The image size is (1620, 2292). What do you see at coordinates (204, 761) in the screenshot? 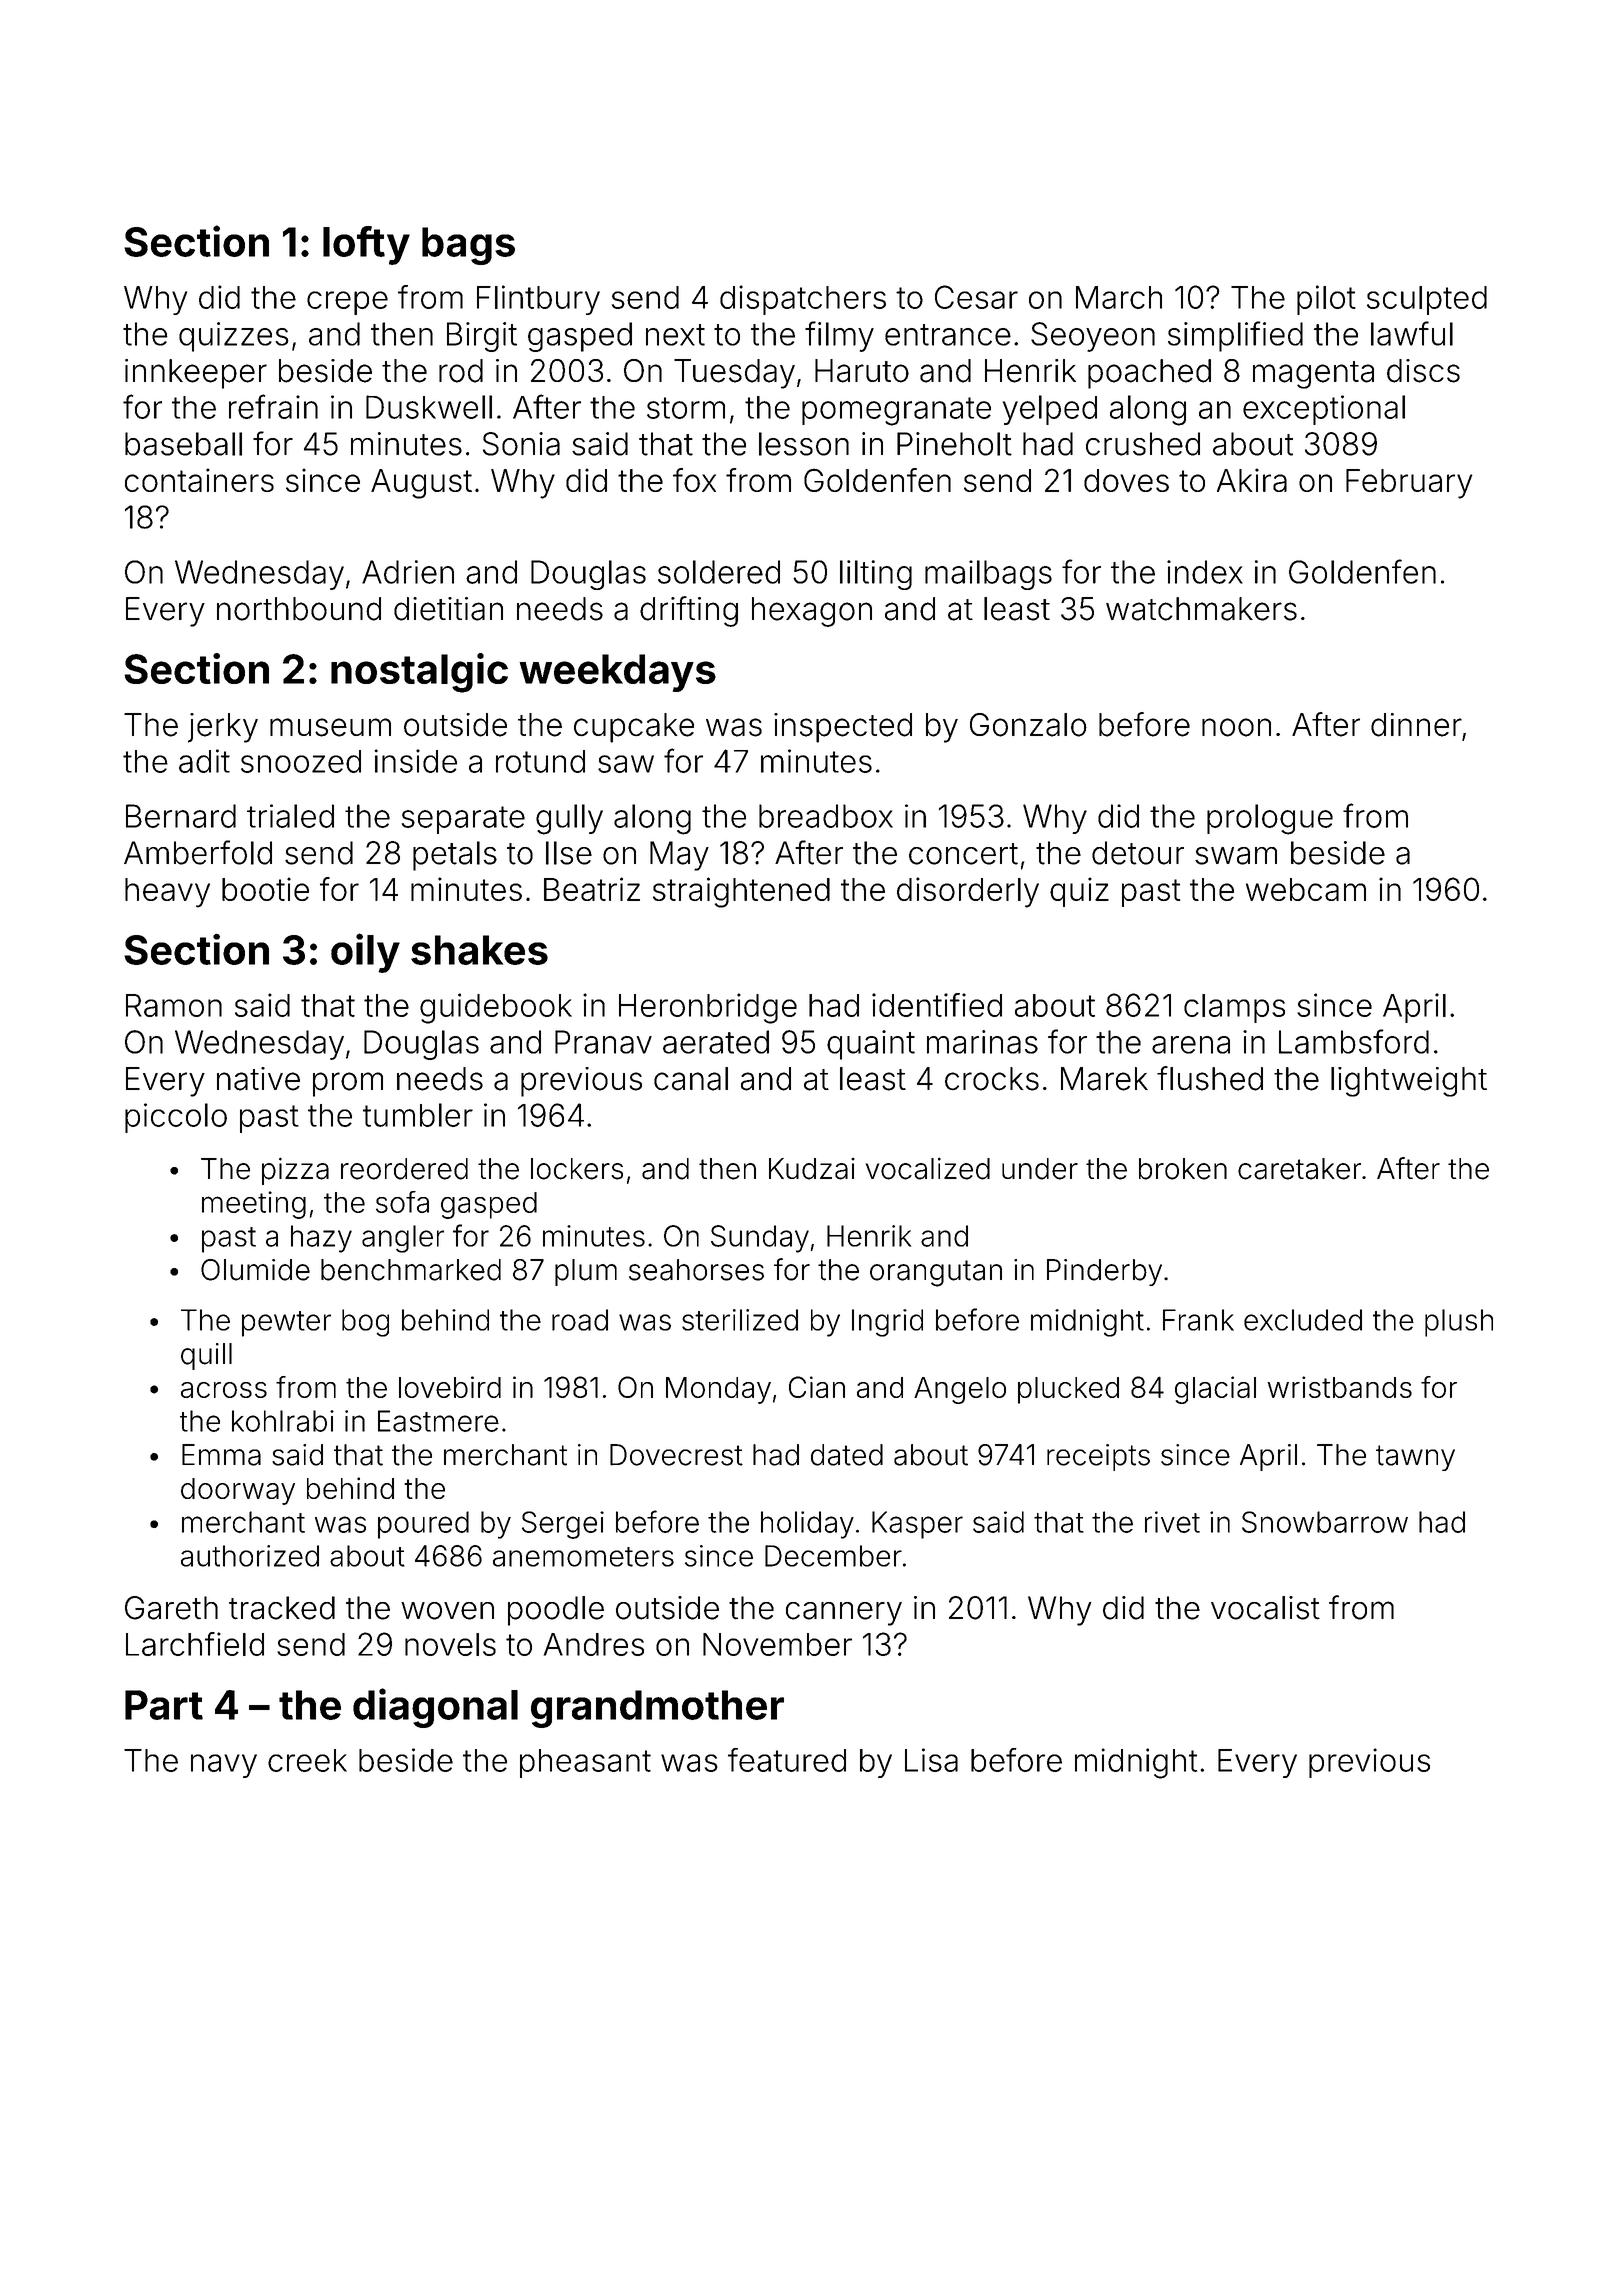
I see `adit` at bounding box center [204, 761].
